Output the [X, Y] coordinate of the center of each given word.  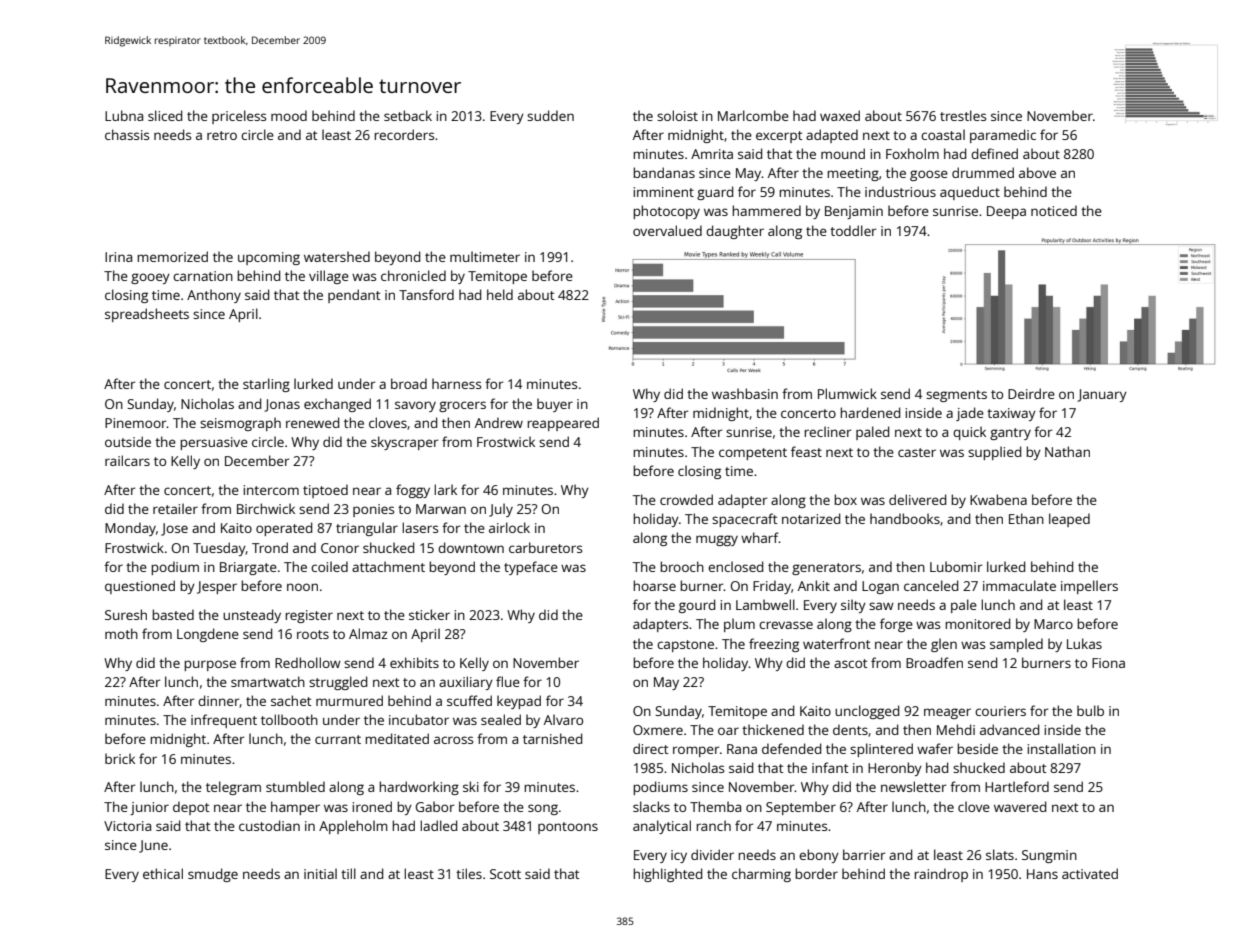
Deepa [1006, 212]
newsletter [913, 786]
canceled [931, 585]
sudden [550, 115]
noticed [1054, 210]
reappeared [563, 424]
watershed [337, 256]
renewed [312, 422]
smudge [213, 875]
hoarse [654, 585]
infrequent [224, 721]
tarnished [552, 738]
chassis [127, 134]
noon [302, 587]
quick [969, 433]
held [500, 294]
